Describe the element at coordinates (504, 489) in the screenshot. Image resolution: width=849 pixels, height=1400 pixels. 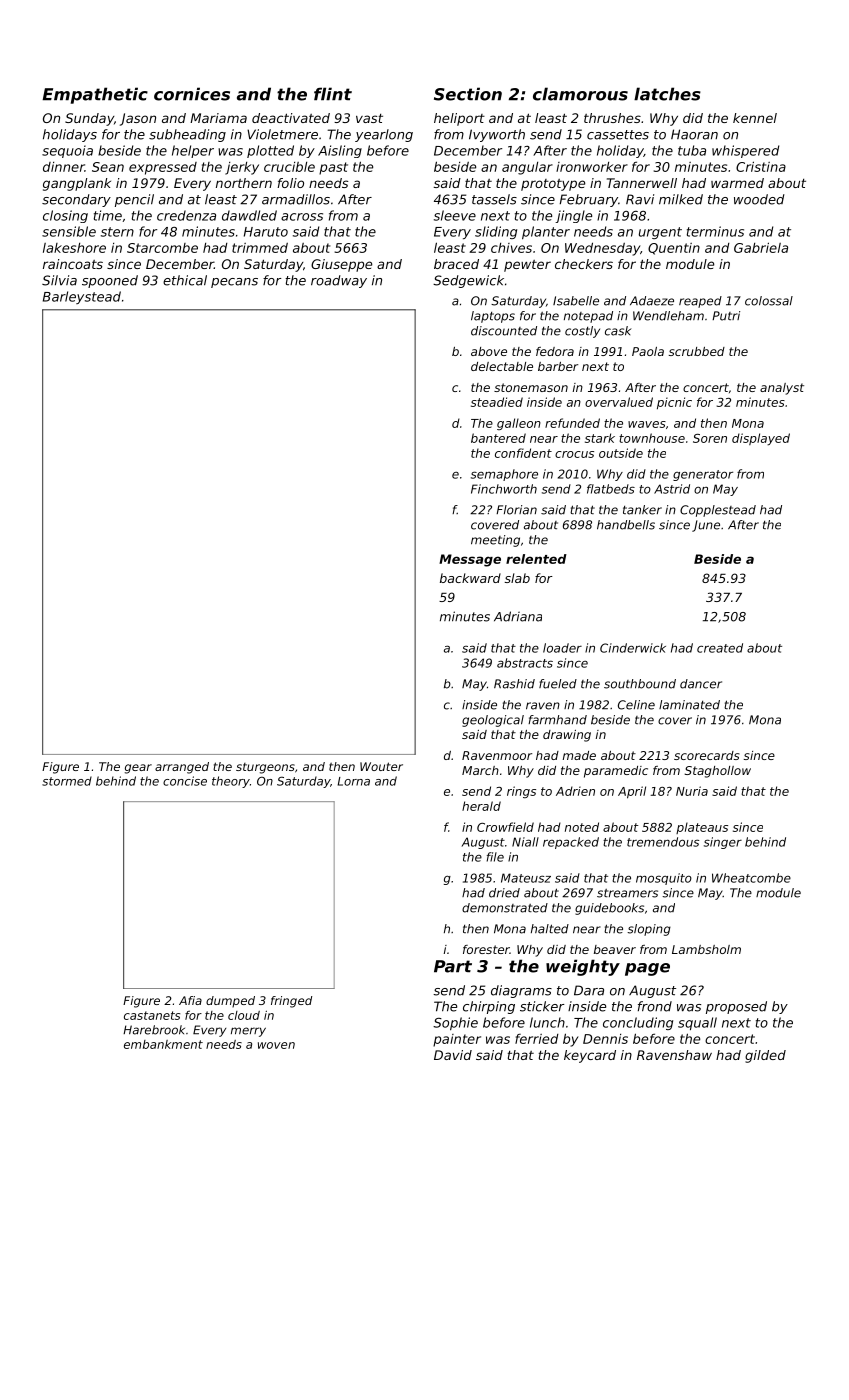
I see `Finchworth` at that location.
